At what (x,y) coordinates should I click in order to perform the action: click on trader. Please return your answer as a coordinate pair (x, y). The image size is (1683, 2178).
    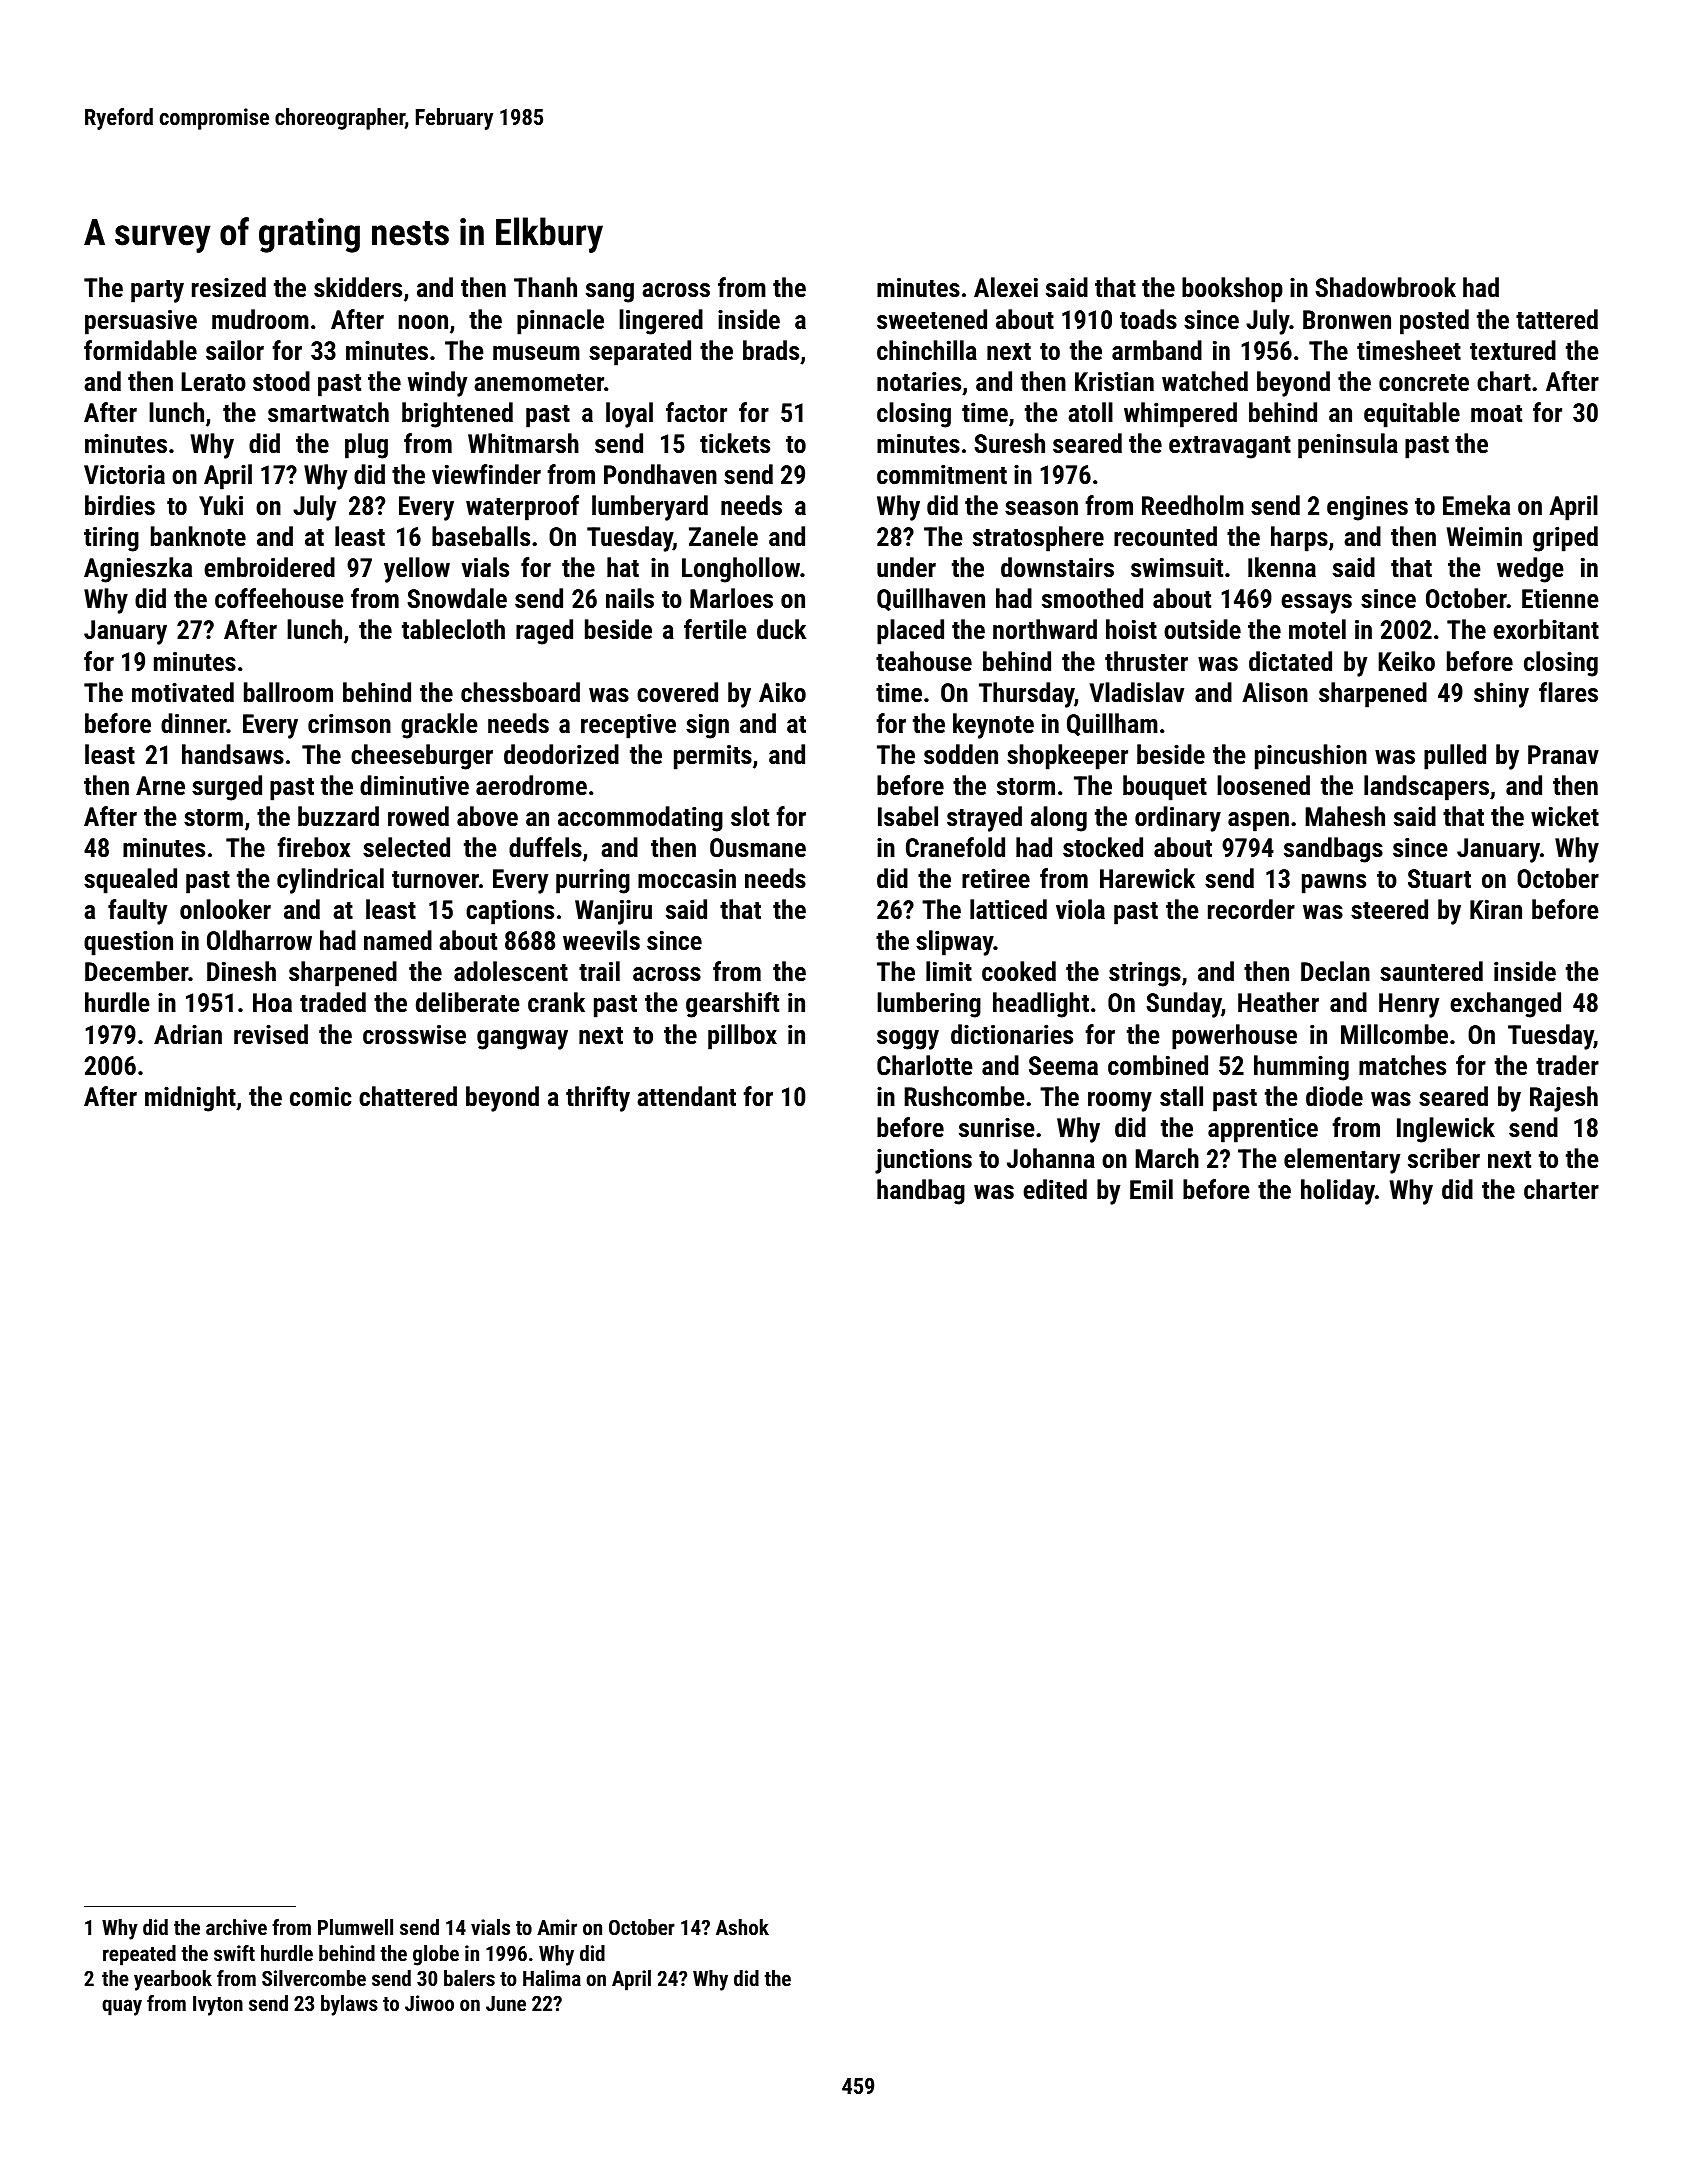
    Looking at the image, I should click on (1567, 1065).
